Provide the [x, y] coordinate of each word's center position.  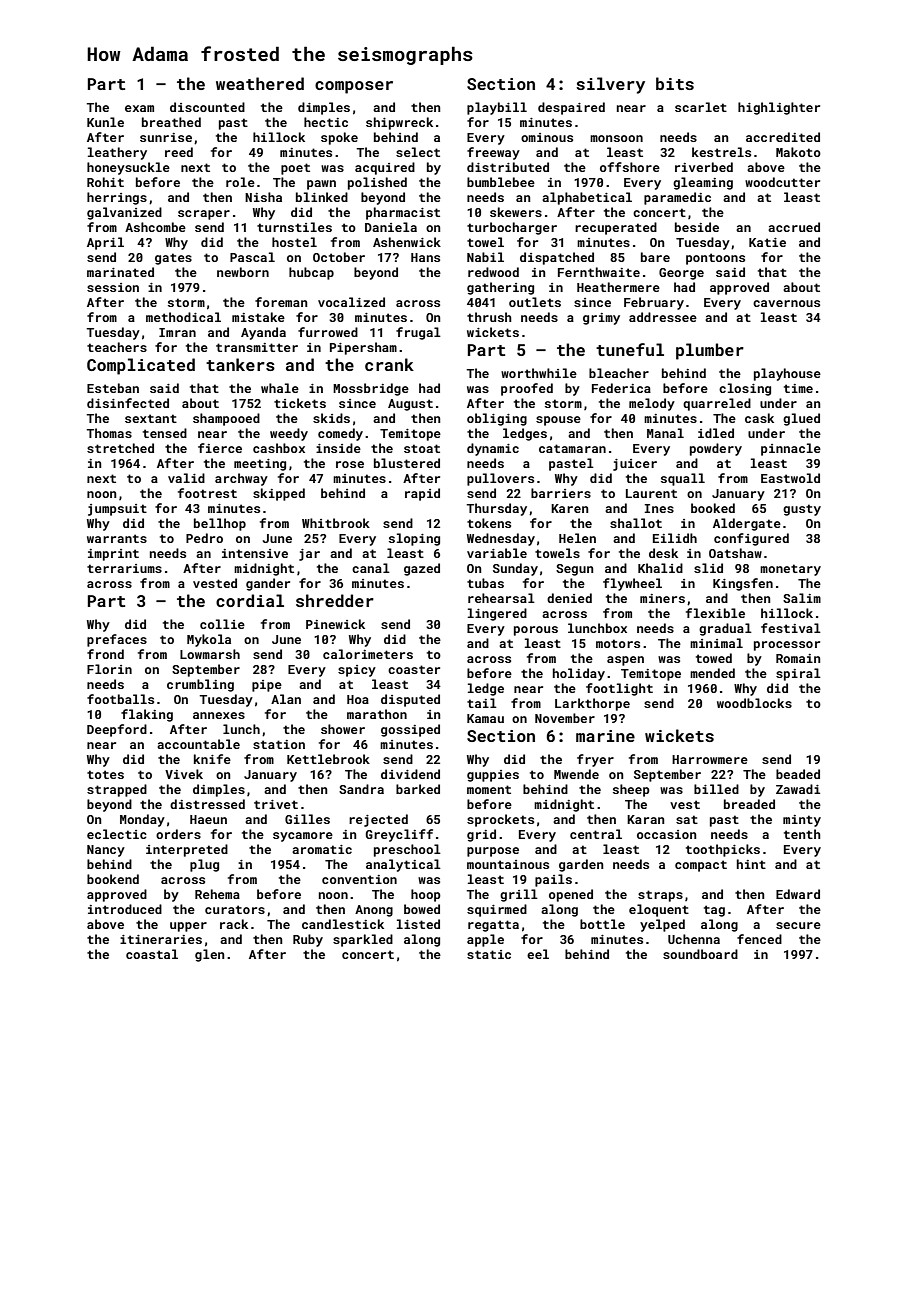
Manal [665, 433]
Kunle [105, 122]
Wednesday [501, 539]
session [113, 287]
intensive [255, 553]
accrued [794, 227]
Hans [425, 257]
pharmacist [403, 213]
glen [209, 955]
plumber [710, 351]
